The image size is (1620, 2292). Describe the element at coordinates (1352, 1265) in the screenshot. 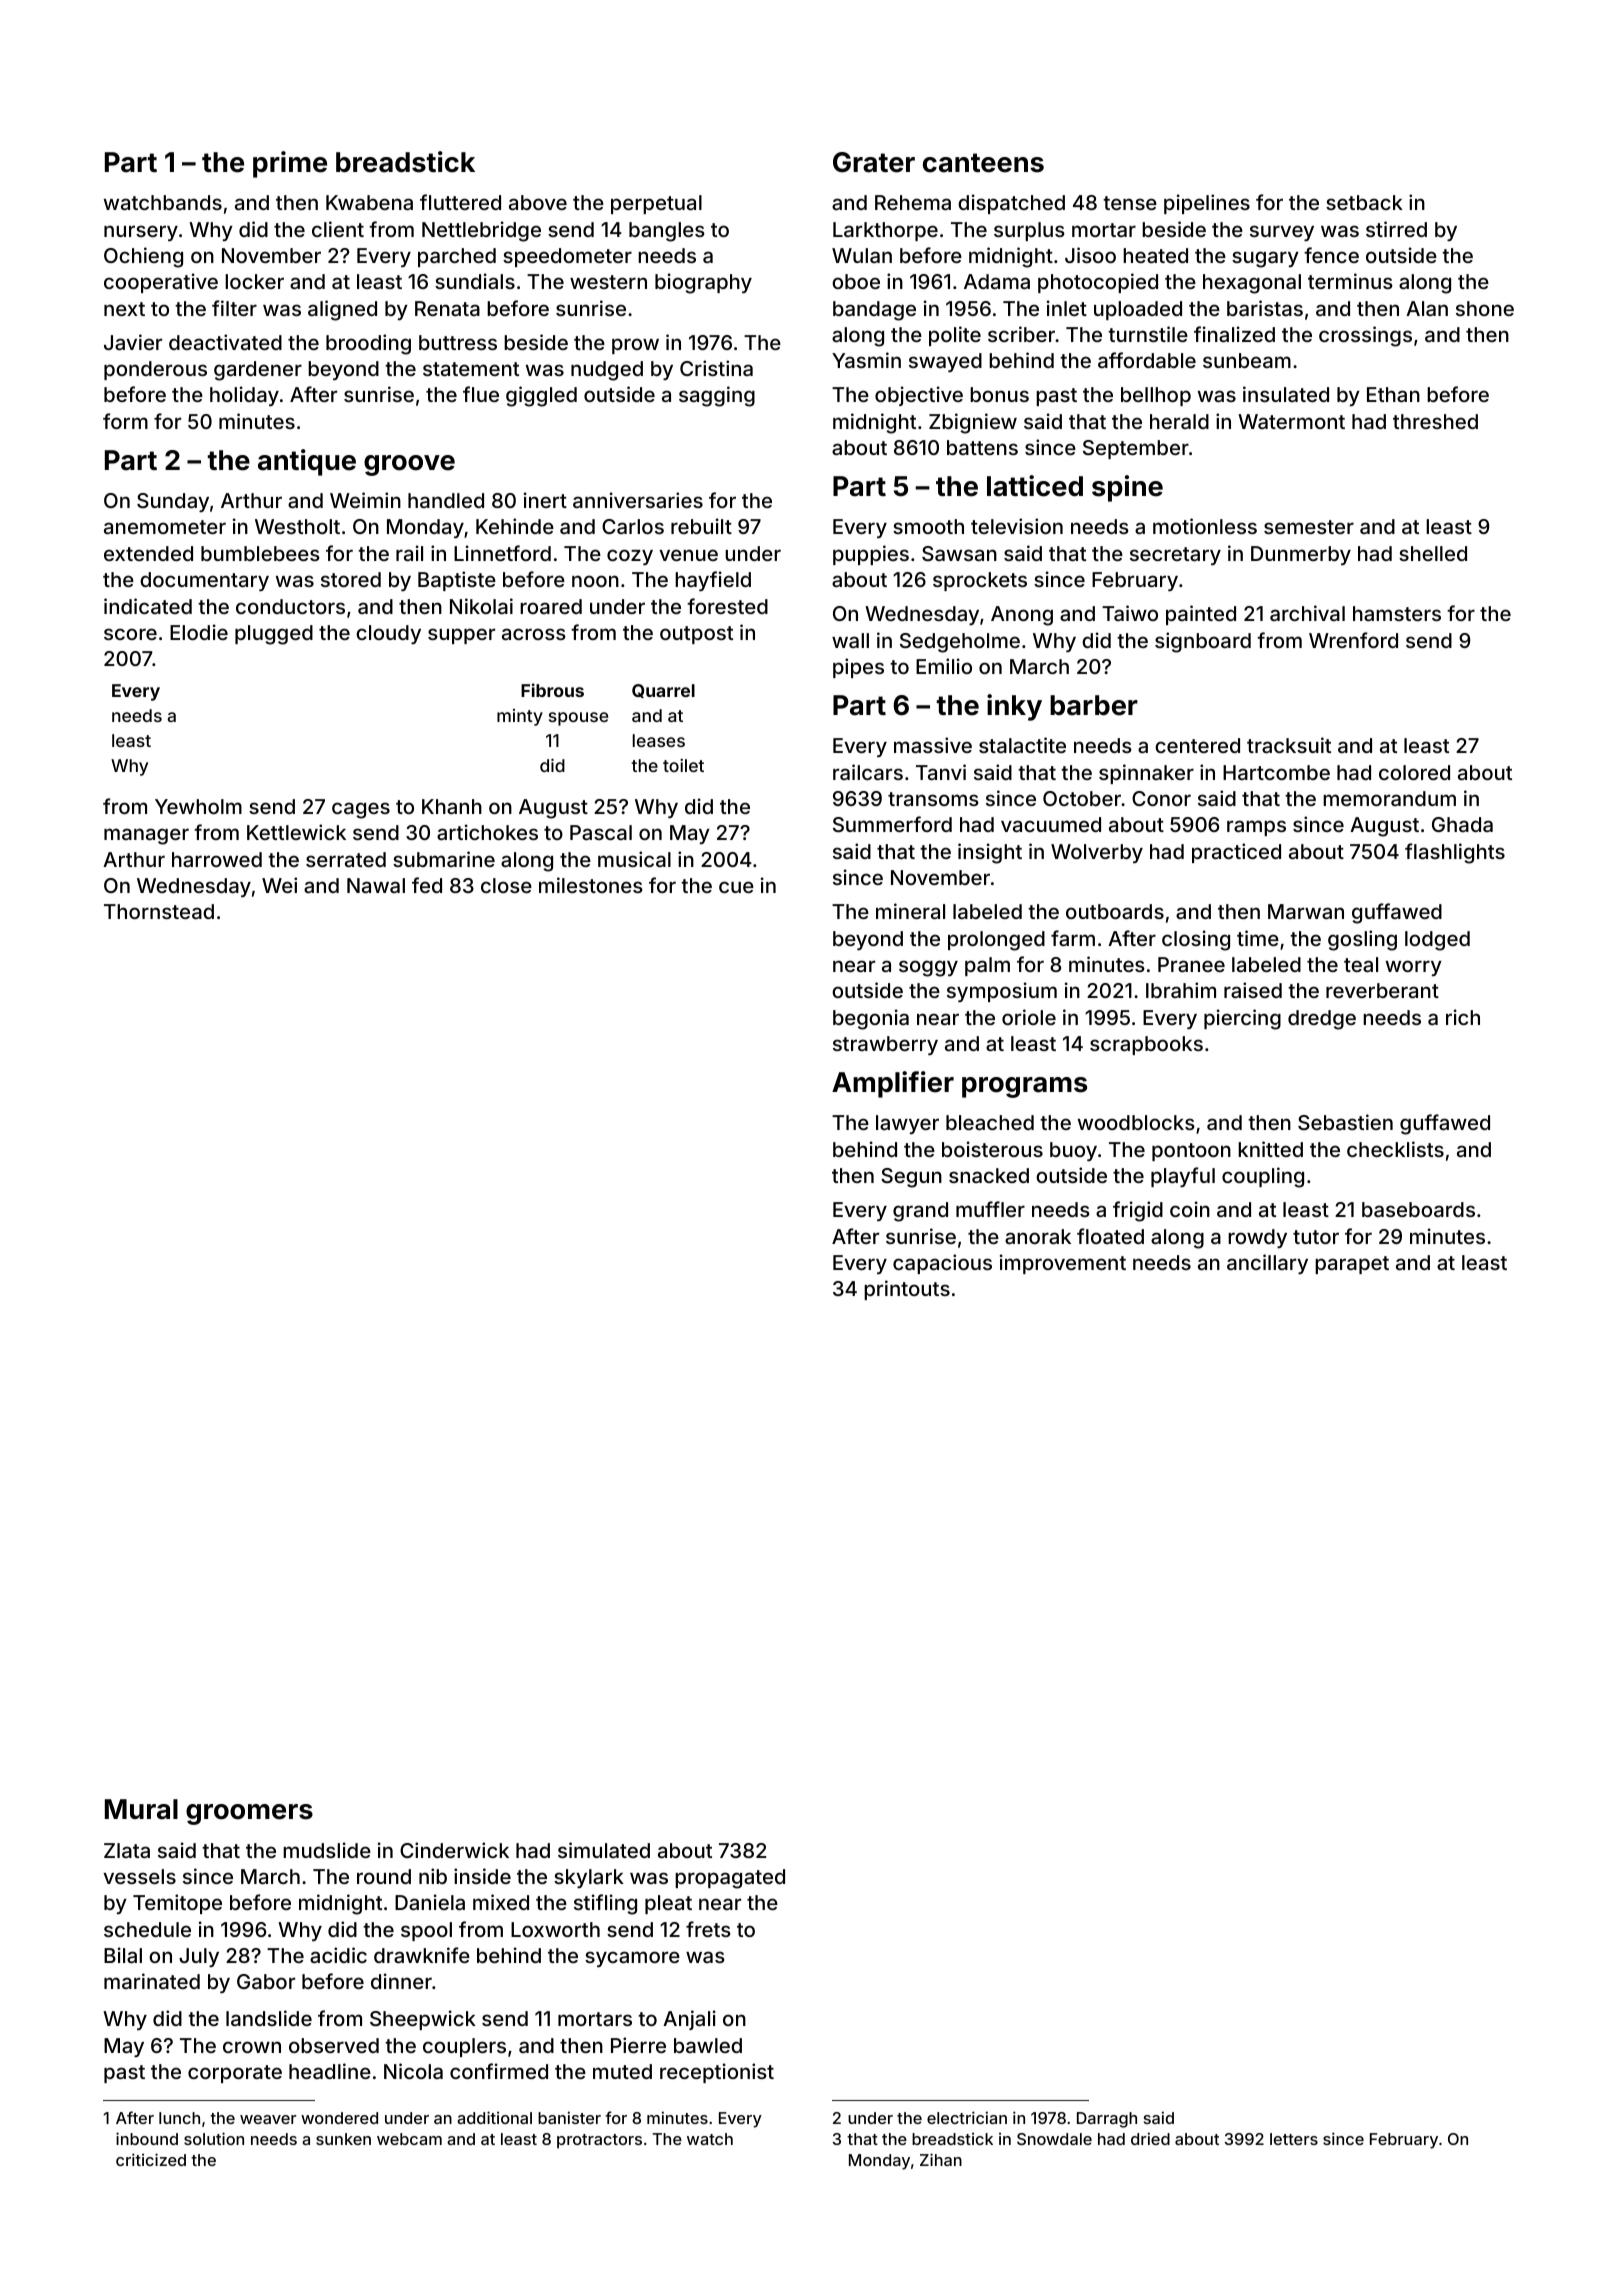

I see `parapet` at that location.
